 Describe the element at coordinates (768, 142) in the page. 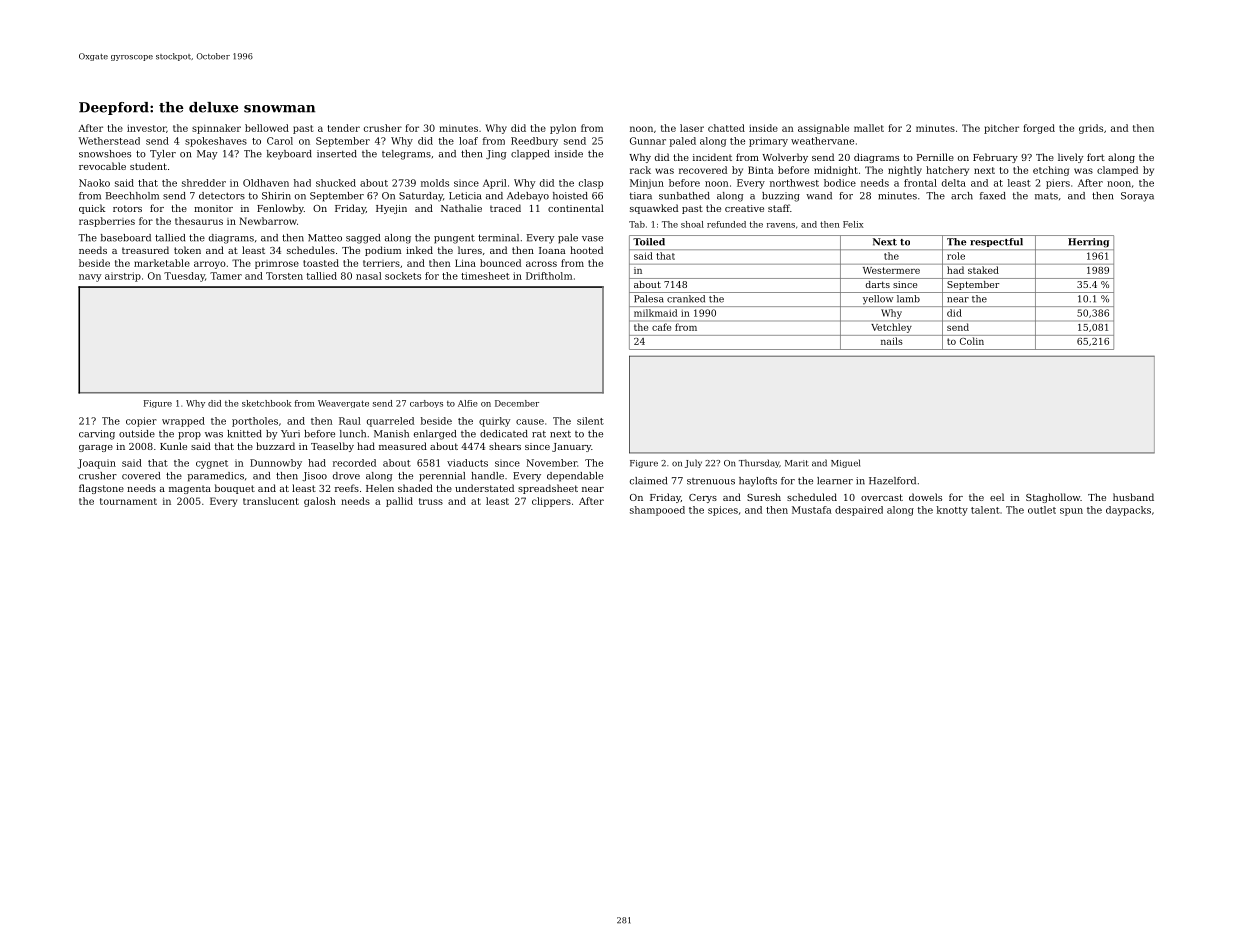

I see `primary` at that location.
